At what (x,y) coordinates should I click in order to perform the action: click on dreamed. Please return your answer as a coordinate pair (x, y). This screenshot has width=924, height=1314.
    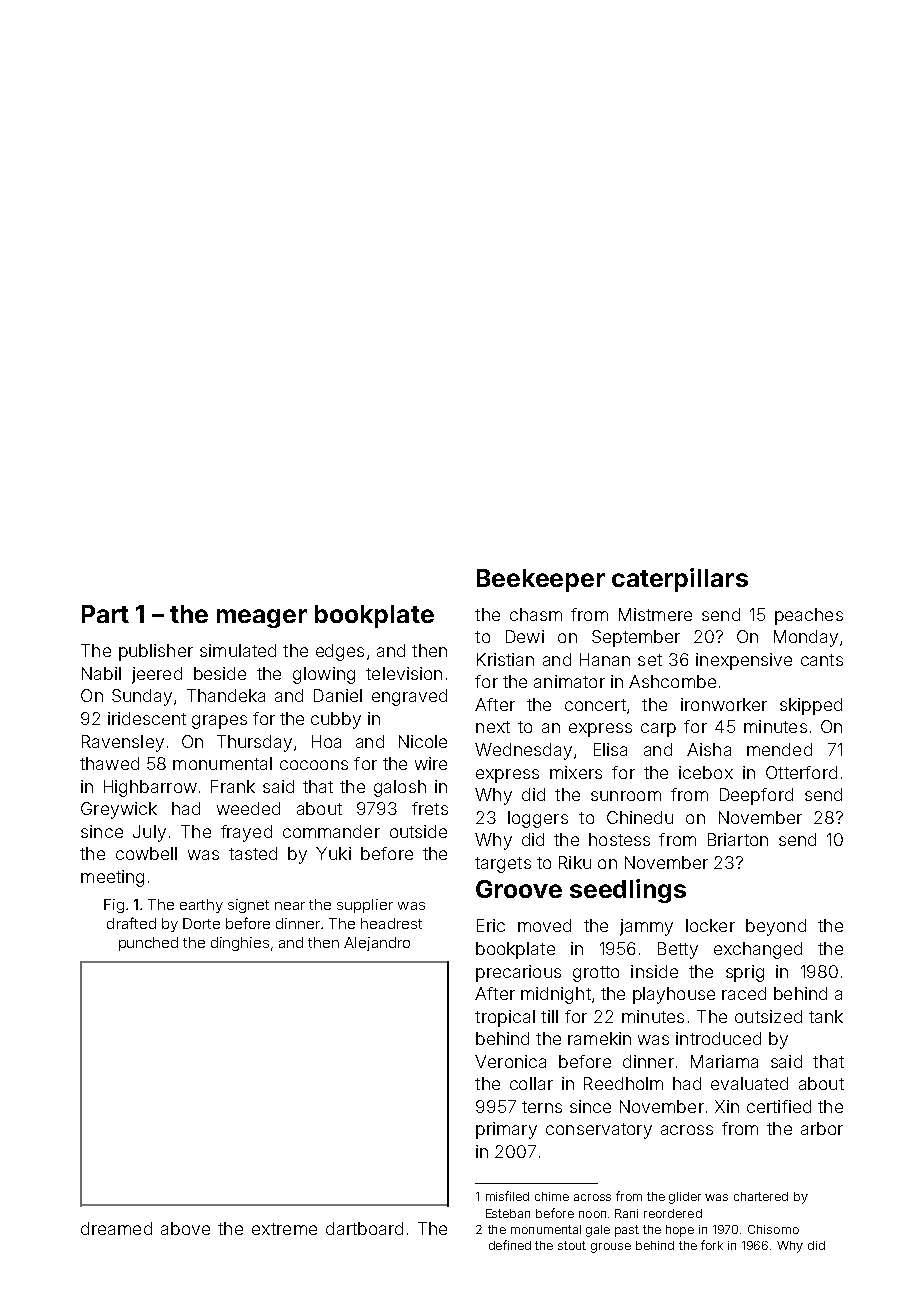
    Looking at the image, I should click on (116, 1228).
